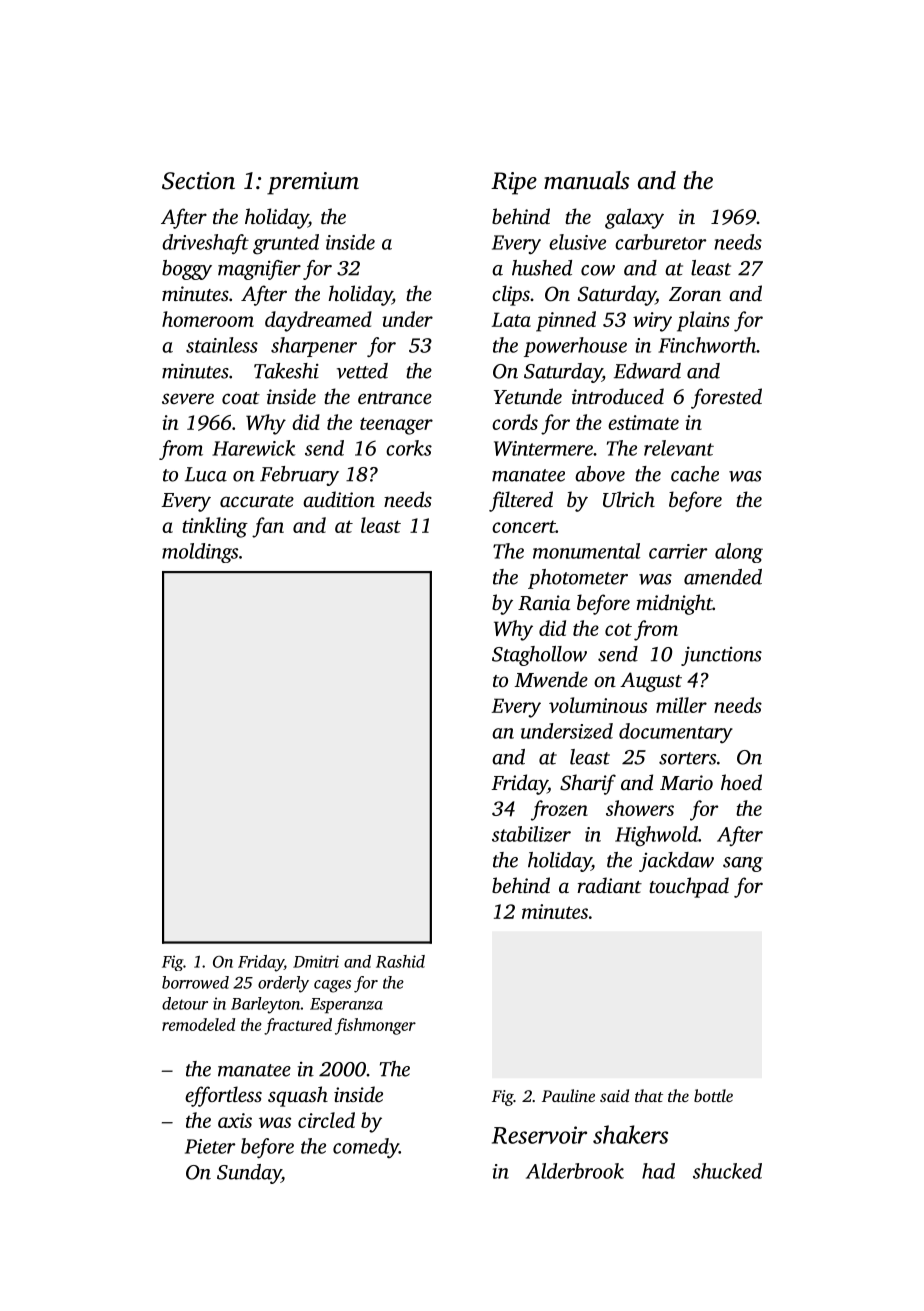  Describe the element at coordinates (674, 604) in the screenshot. I see `midnight` at that location.
